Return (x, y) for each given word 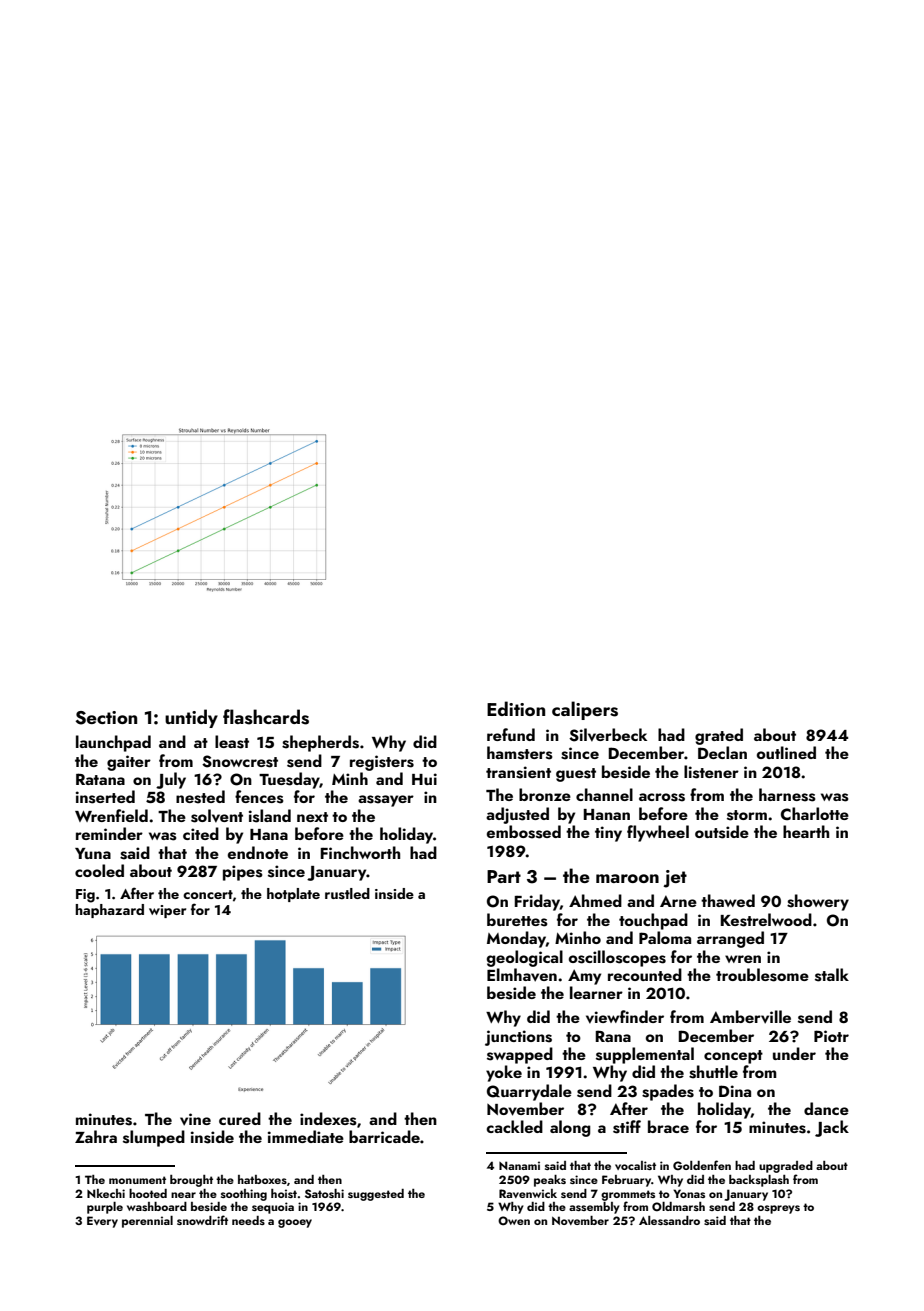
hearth (806, 831)
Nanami (519, 1165)
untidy (191, 718)
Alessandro (669, 1220)
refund (511, 734)
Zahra (96, 1136)
